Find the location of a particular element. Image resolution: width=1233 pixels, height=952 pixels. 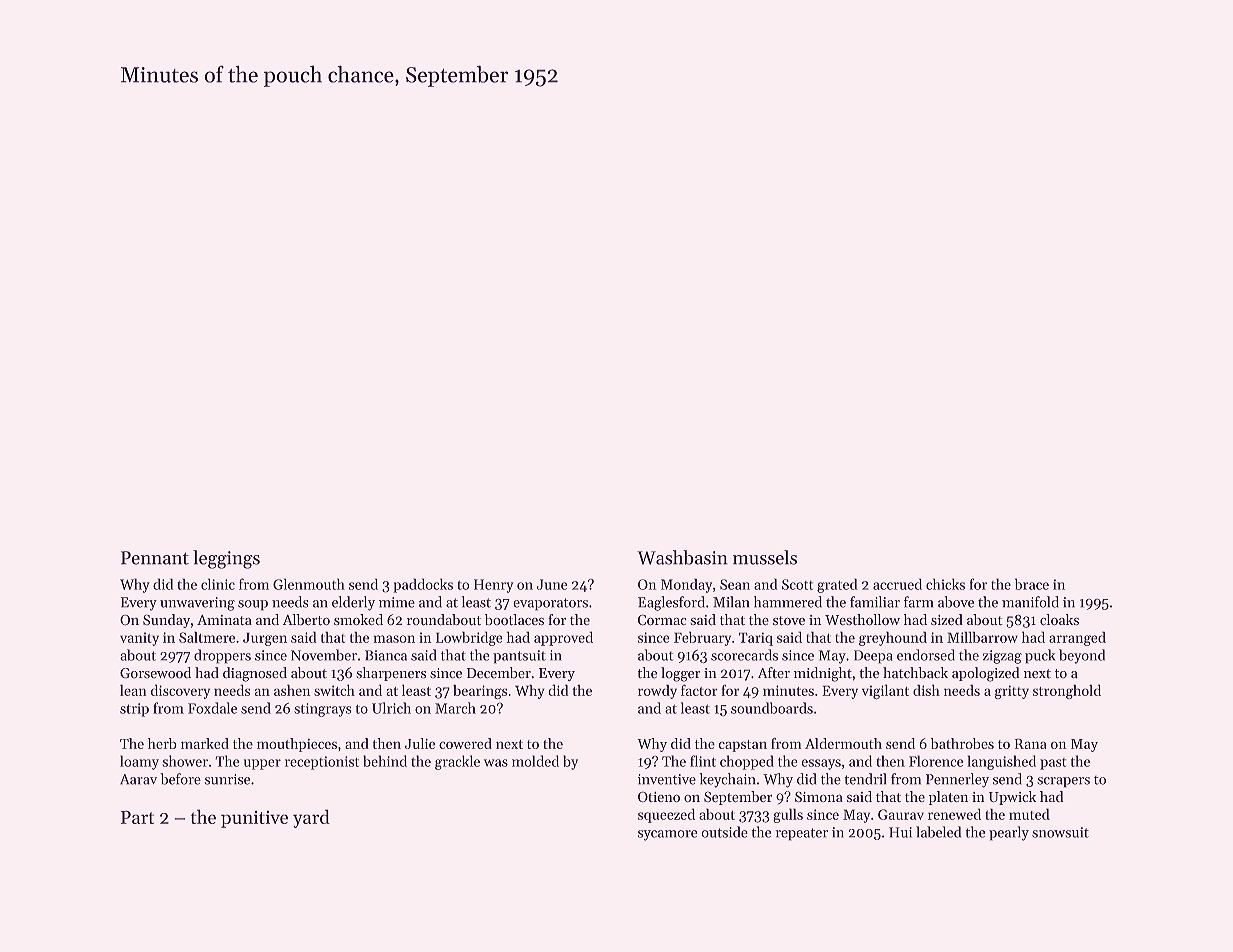

Monday is located at coordinates (686, 585).
